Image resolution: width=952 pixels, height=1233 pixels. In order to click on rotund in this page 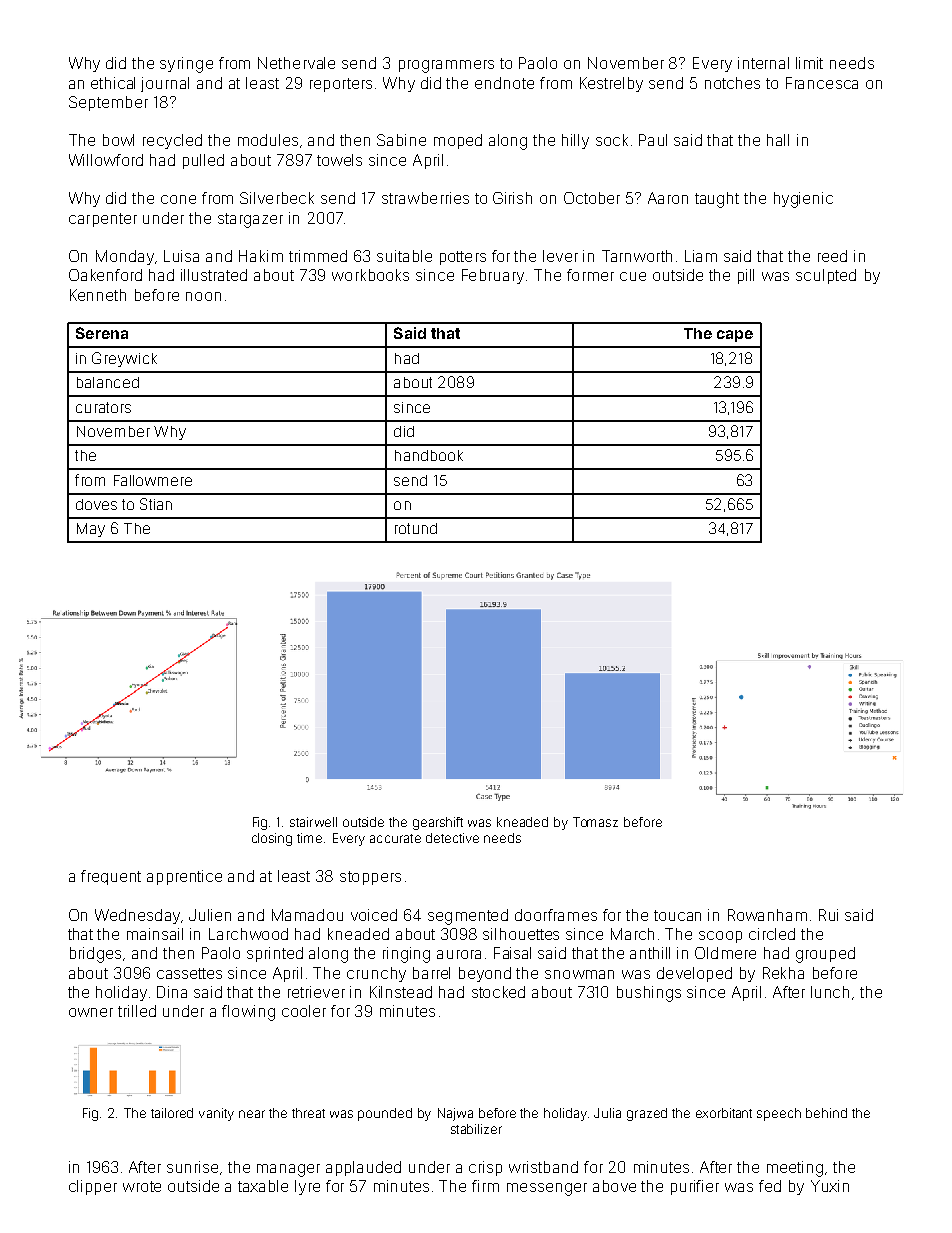, I will do `click(416, 528)`.
